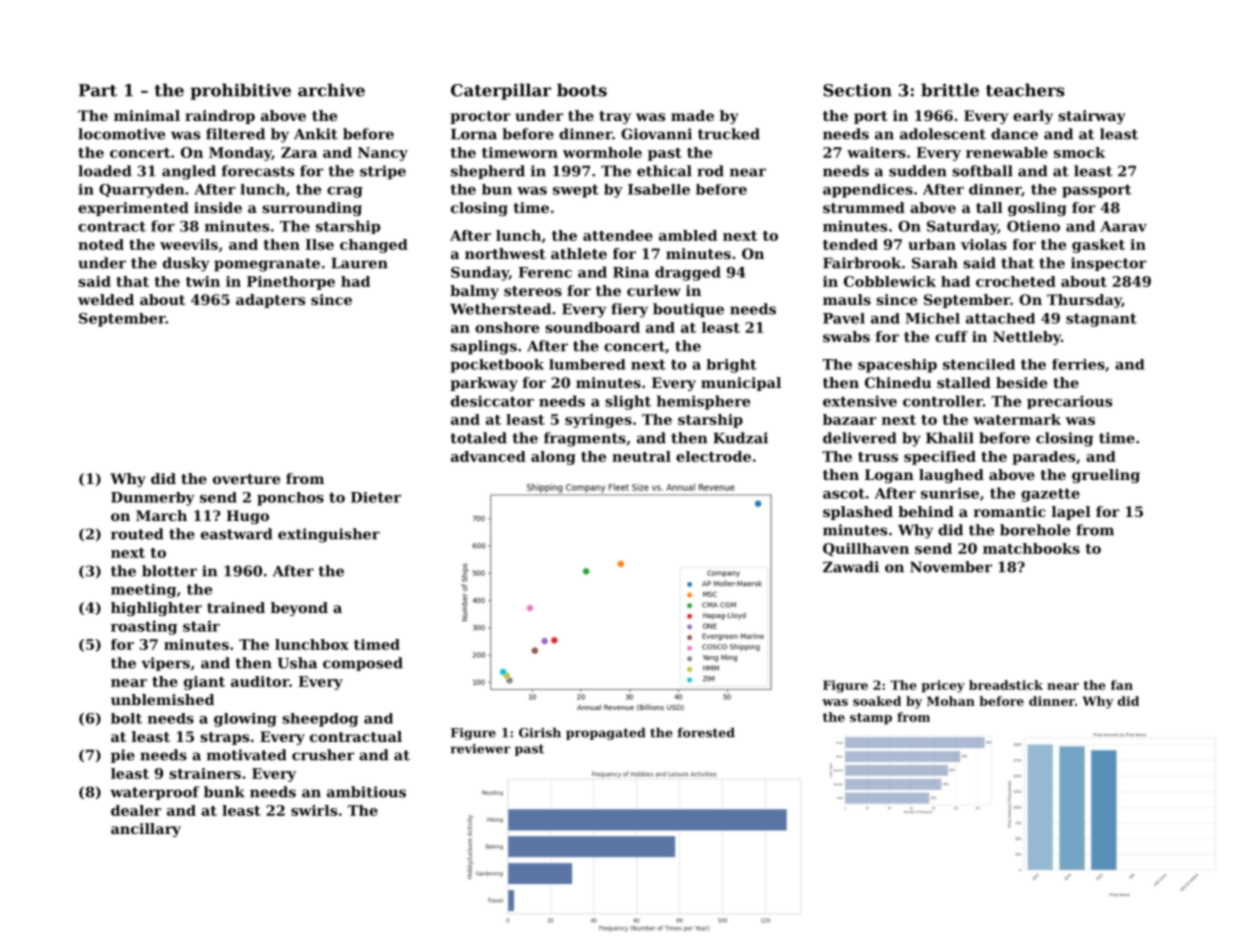 Image resolution: width=1233 pixels, height=952 pixels. I want to click on forested, so click(706, 732).
